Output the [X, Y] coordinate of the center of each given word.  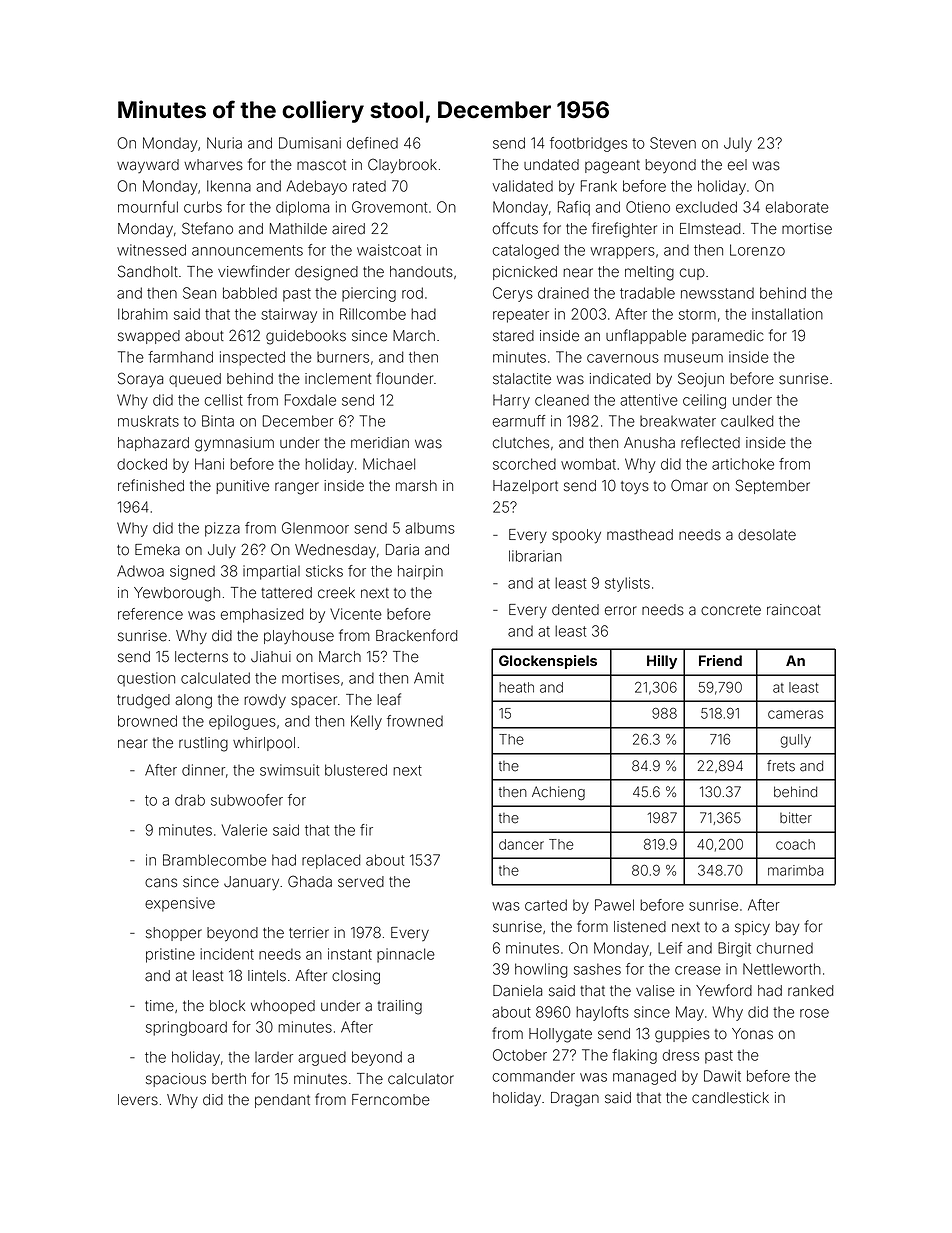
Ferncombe [391, 1100]
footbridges [588, 144]
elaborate [797, 207]
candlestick [730, 1098]
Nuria [224, 143]
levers [138, 1100]
